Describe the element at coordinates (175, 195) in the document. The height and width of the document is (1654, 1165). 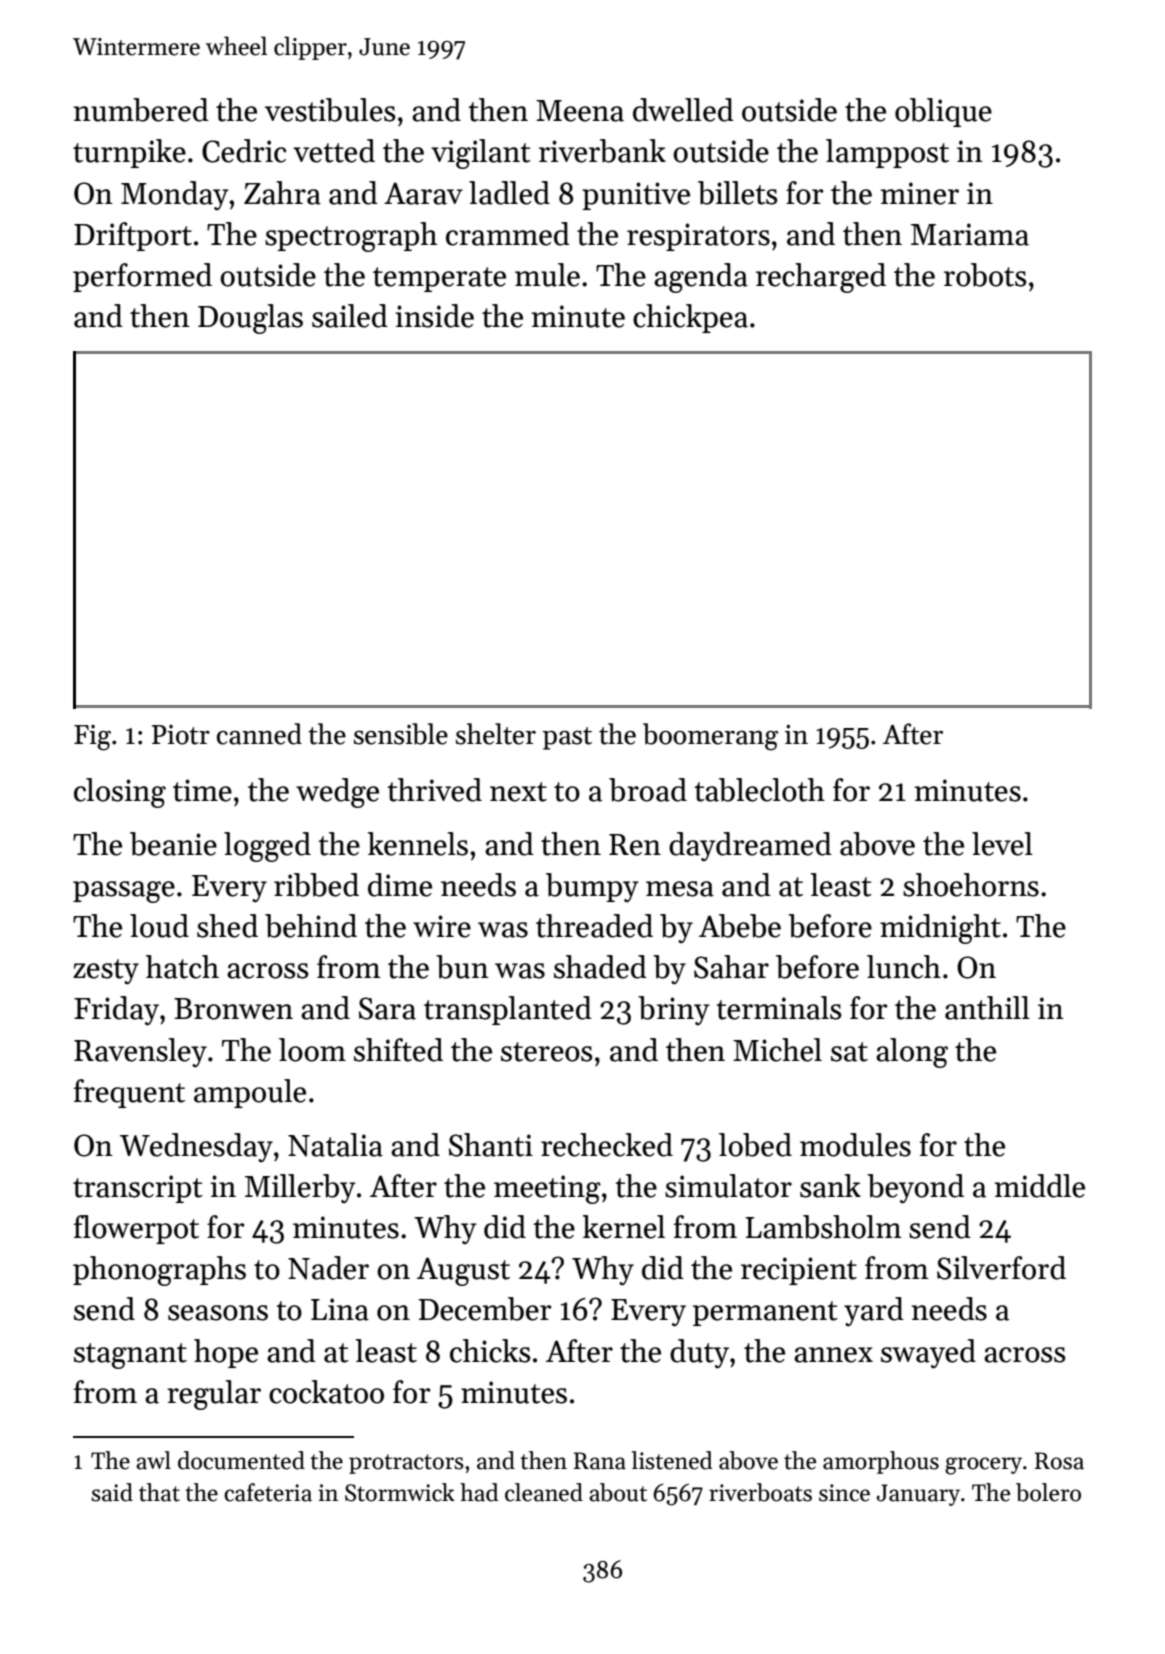
I see `Monday` at that location.
